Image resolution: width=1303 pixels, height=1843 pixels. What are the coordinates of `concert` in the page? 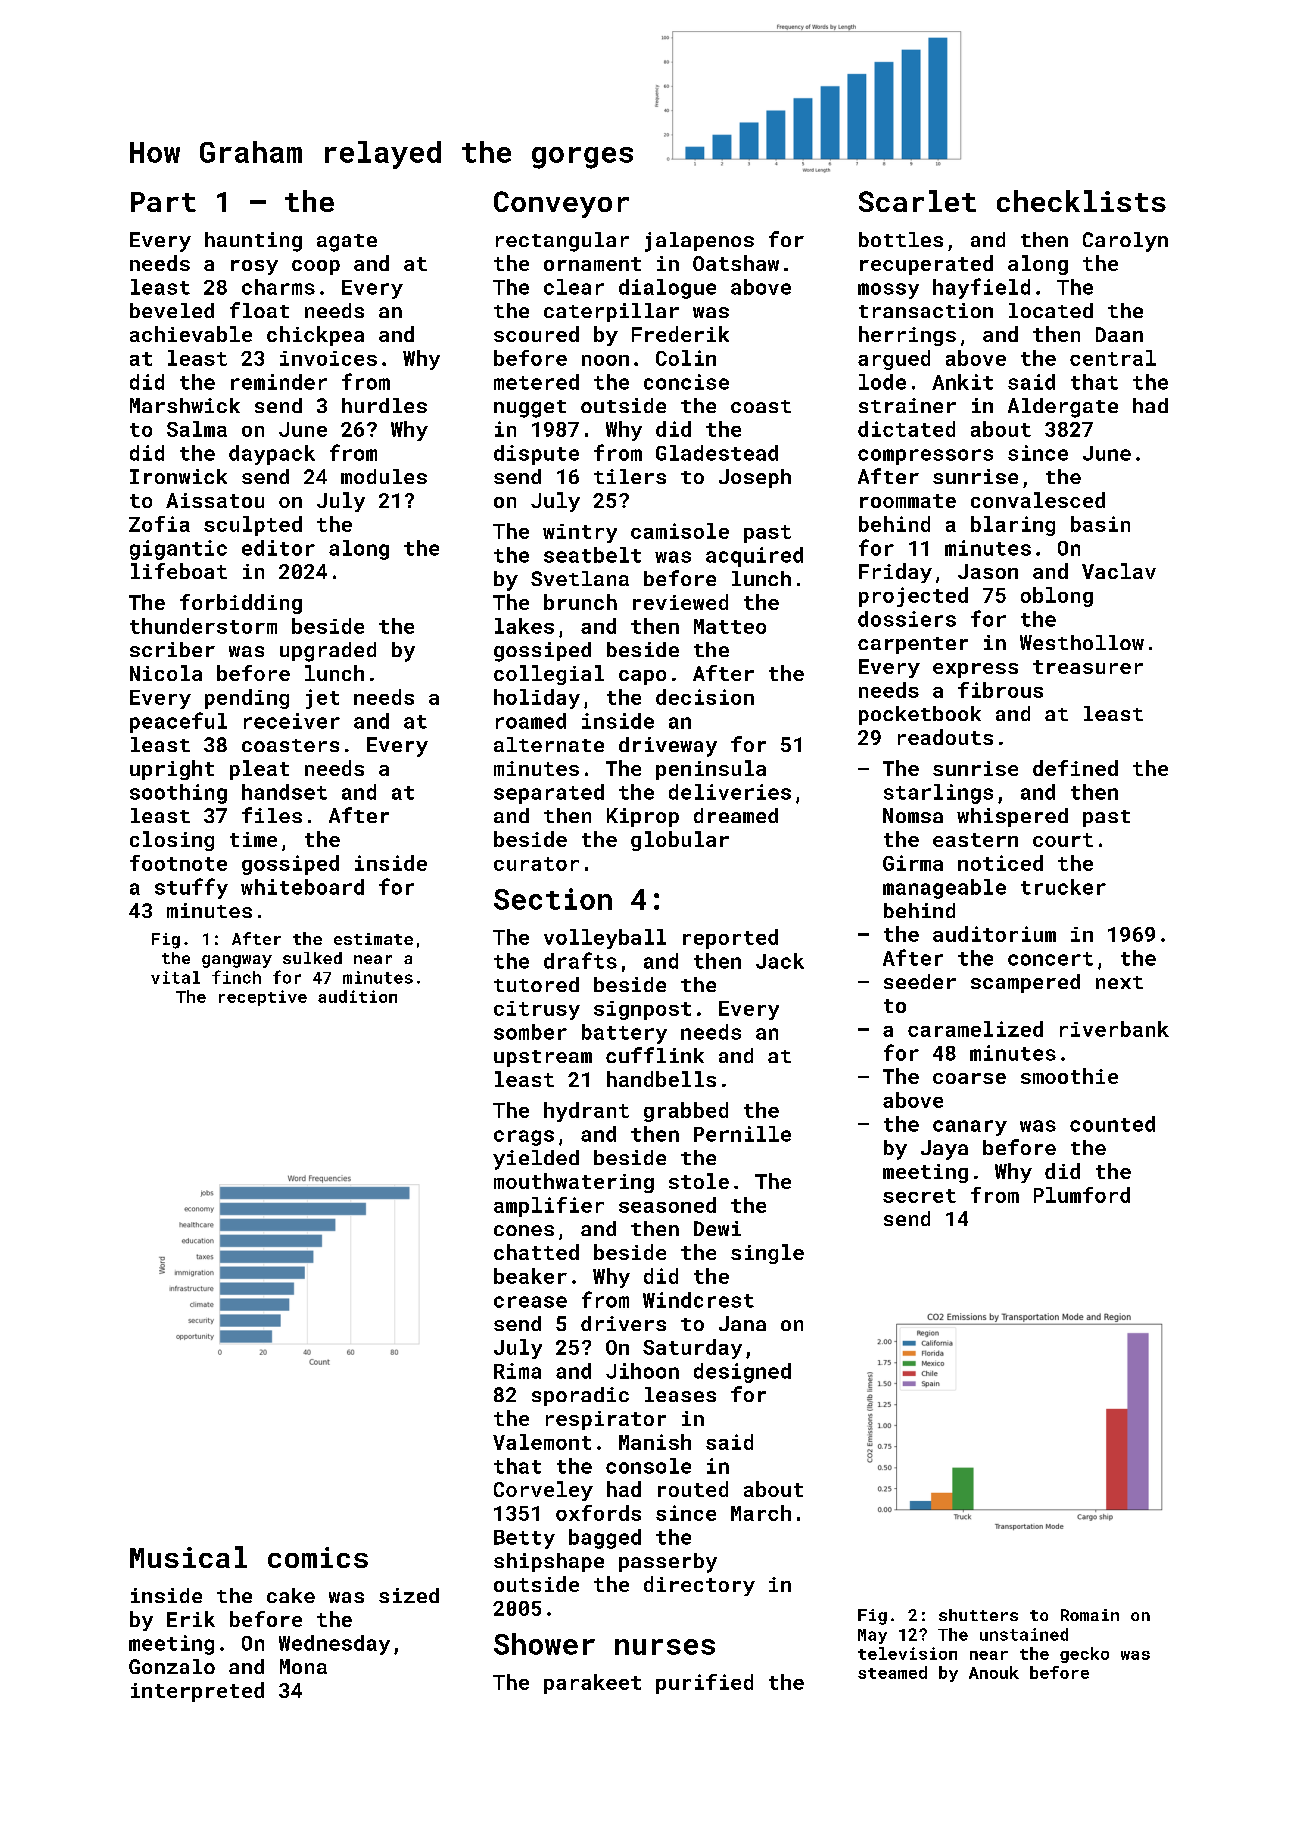 It's located at (1050, 959).
